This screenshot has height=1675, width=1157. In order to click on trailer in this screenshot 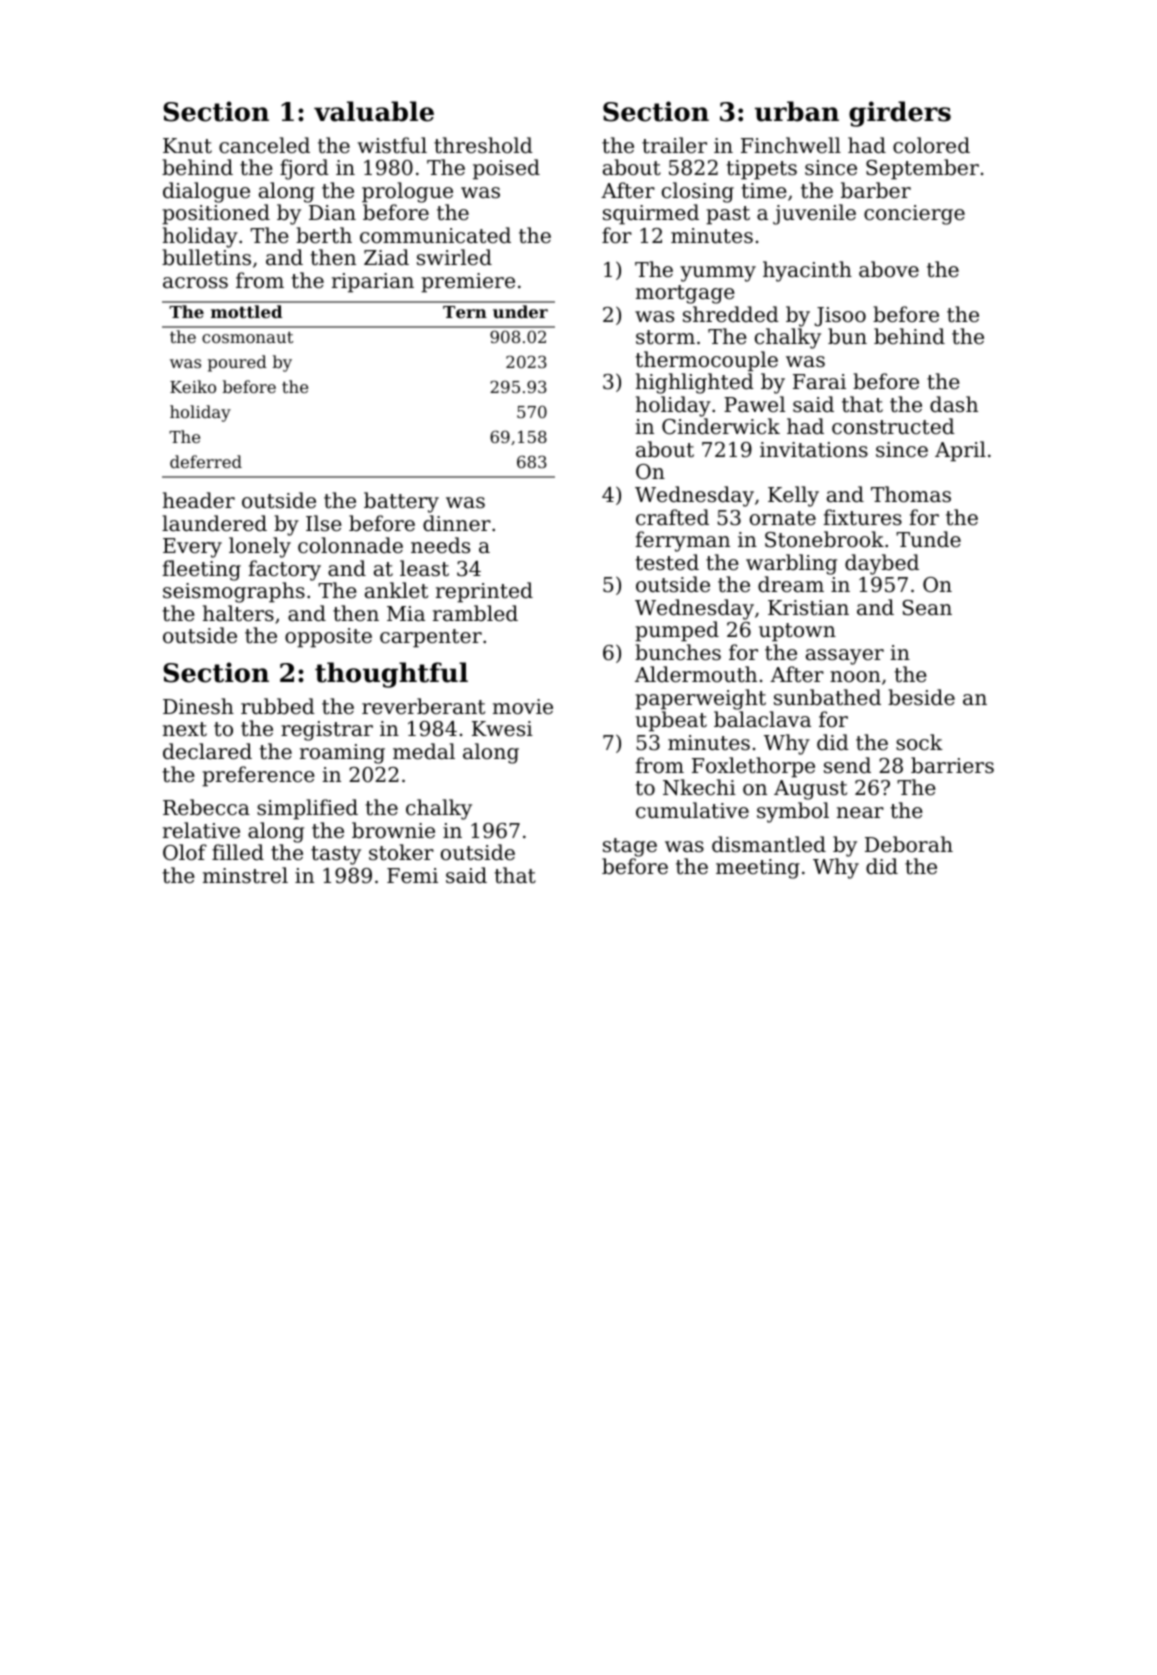, I will do `click(674, 145)`.
